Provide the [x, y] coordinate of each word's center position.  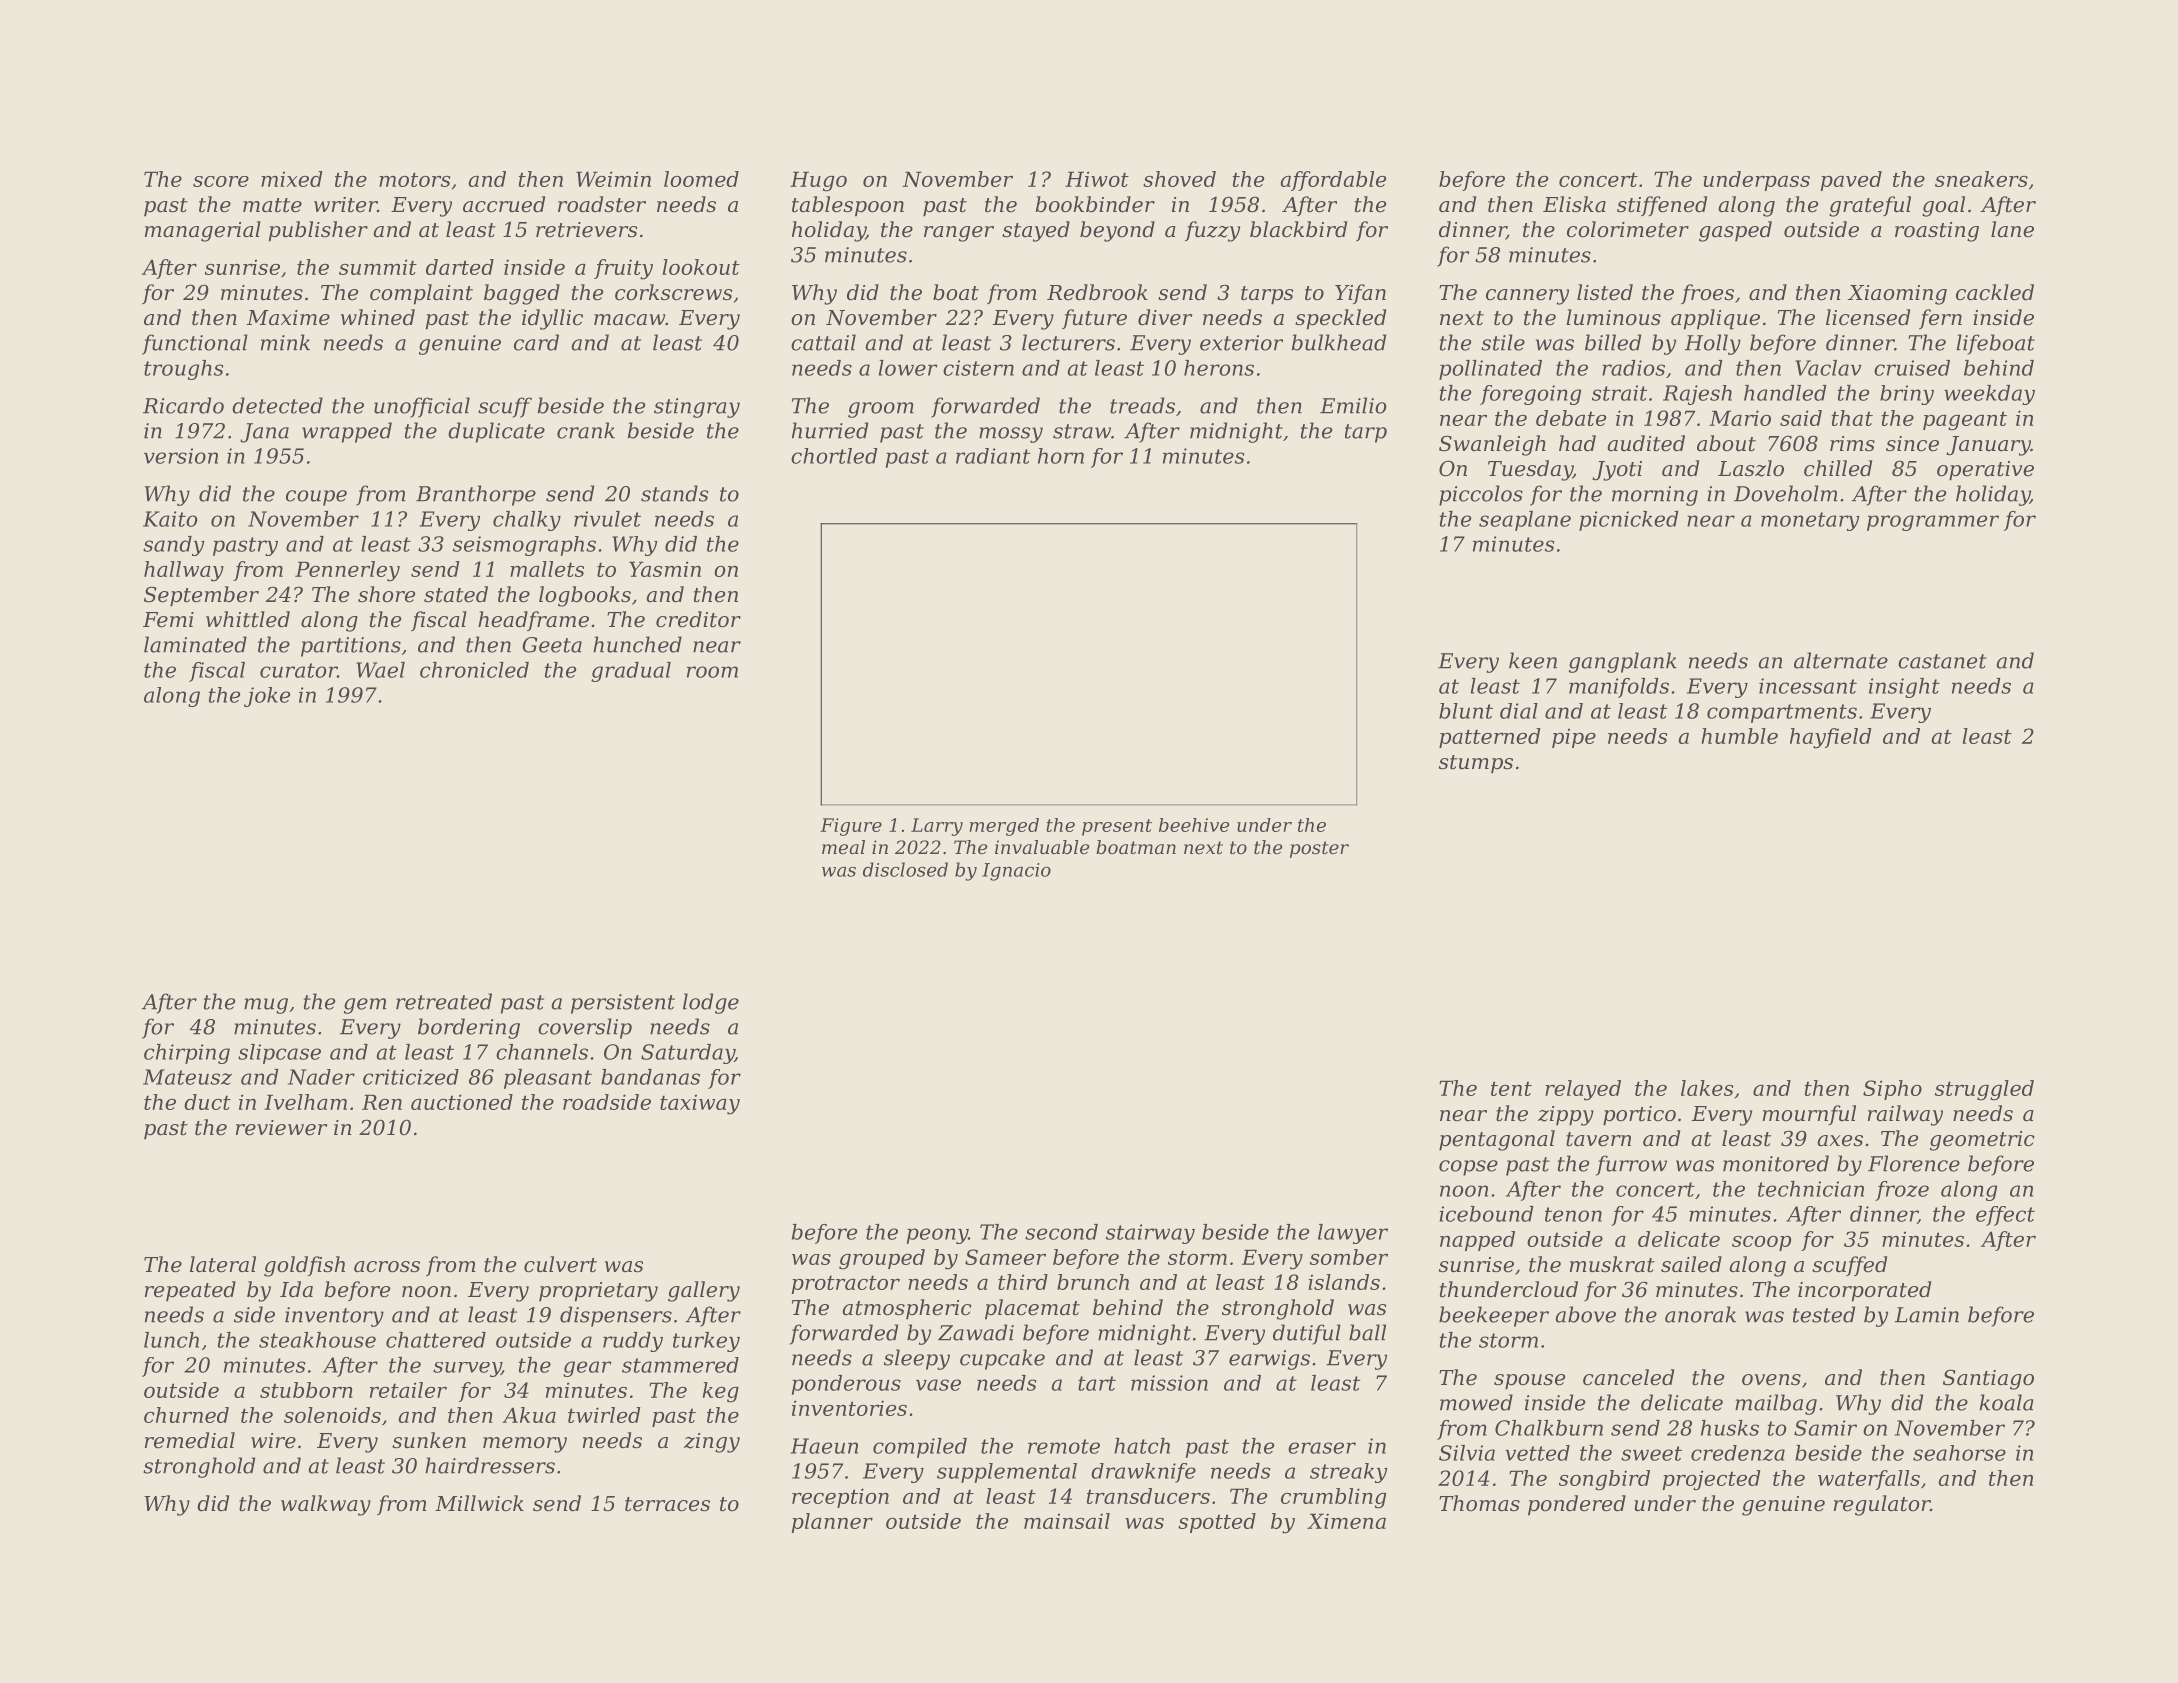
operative [1985, 471]
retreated [444, 1001]
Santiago [1988, 1379]
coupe [316, 498]
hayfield [1831, 738]
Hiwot [1097, 179]
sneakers [1981, 179]
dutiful [1307, 1334]
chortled [834, 456]
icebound [1486, 1214]
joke [267, 697]
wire [273, 1441]
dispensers [616, 1316]
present [1117, 827]
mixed [292, 179]
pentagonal [1497, 1140]
